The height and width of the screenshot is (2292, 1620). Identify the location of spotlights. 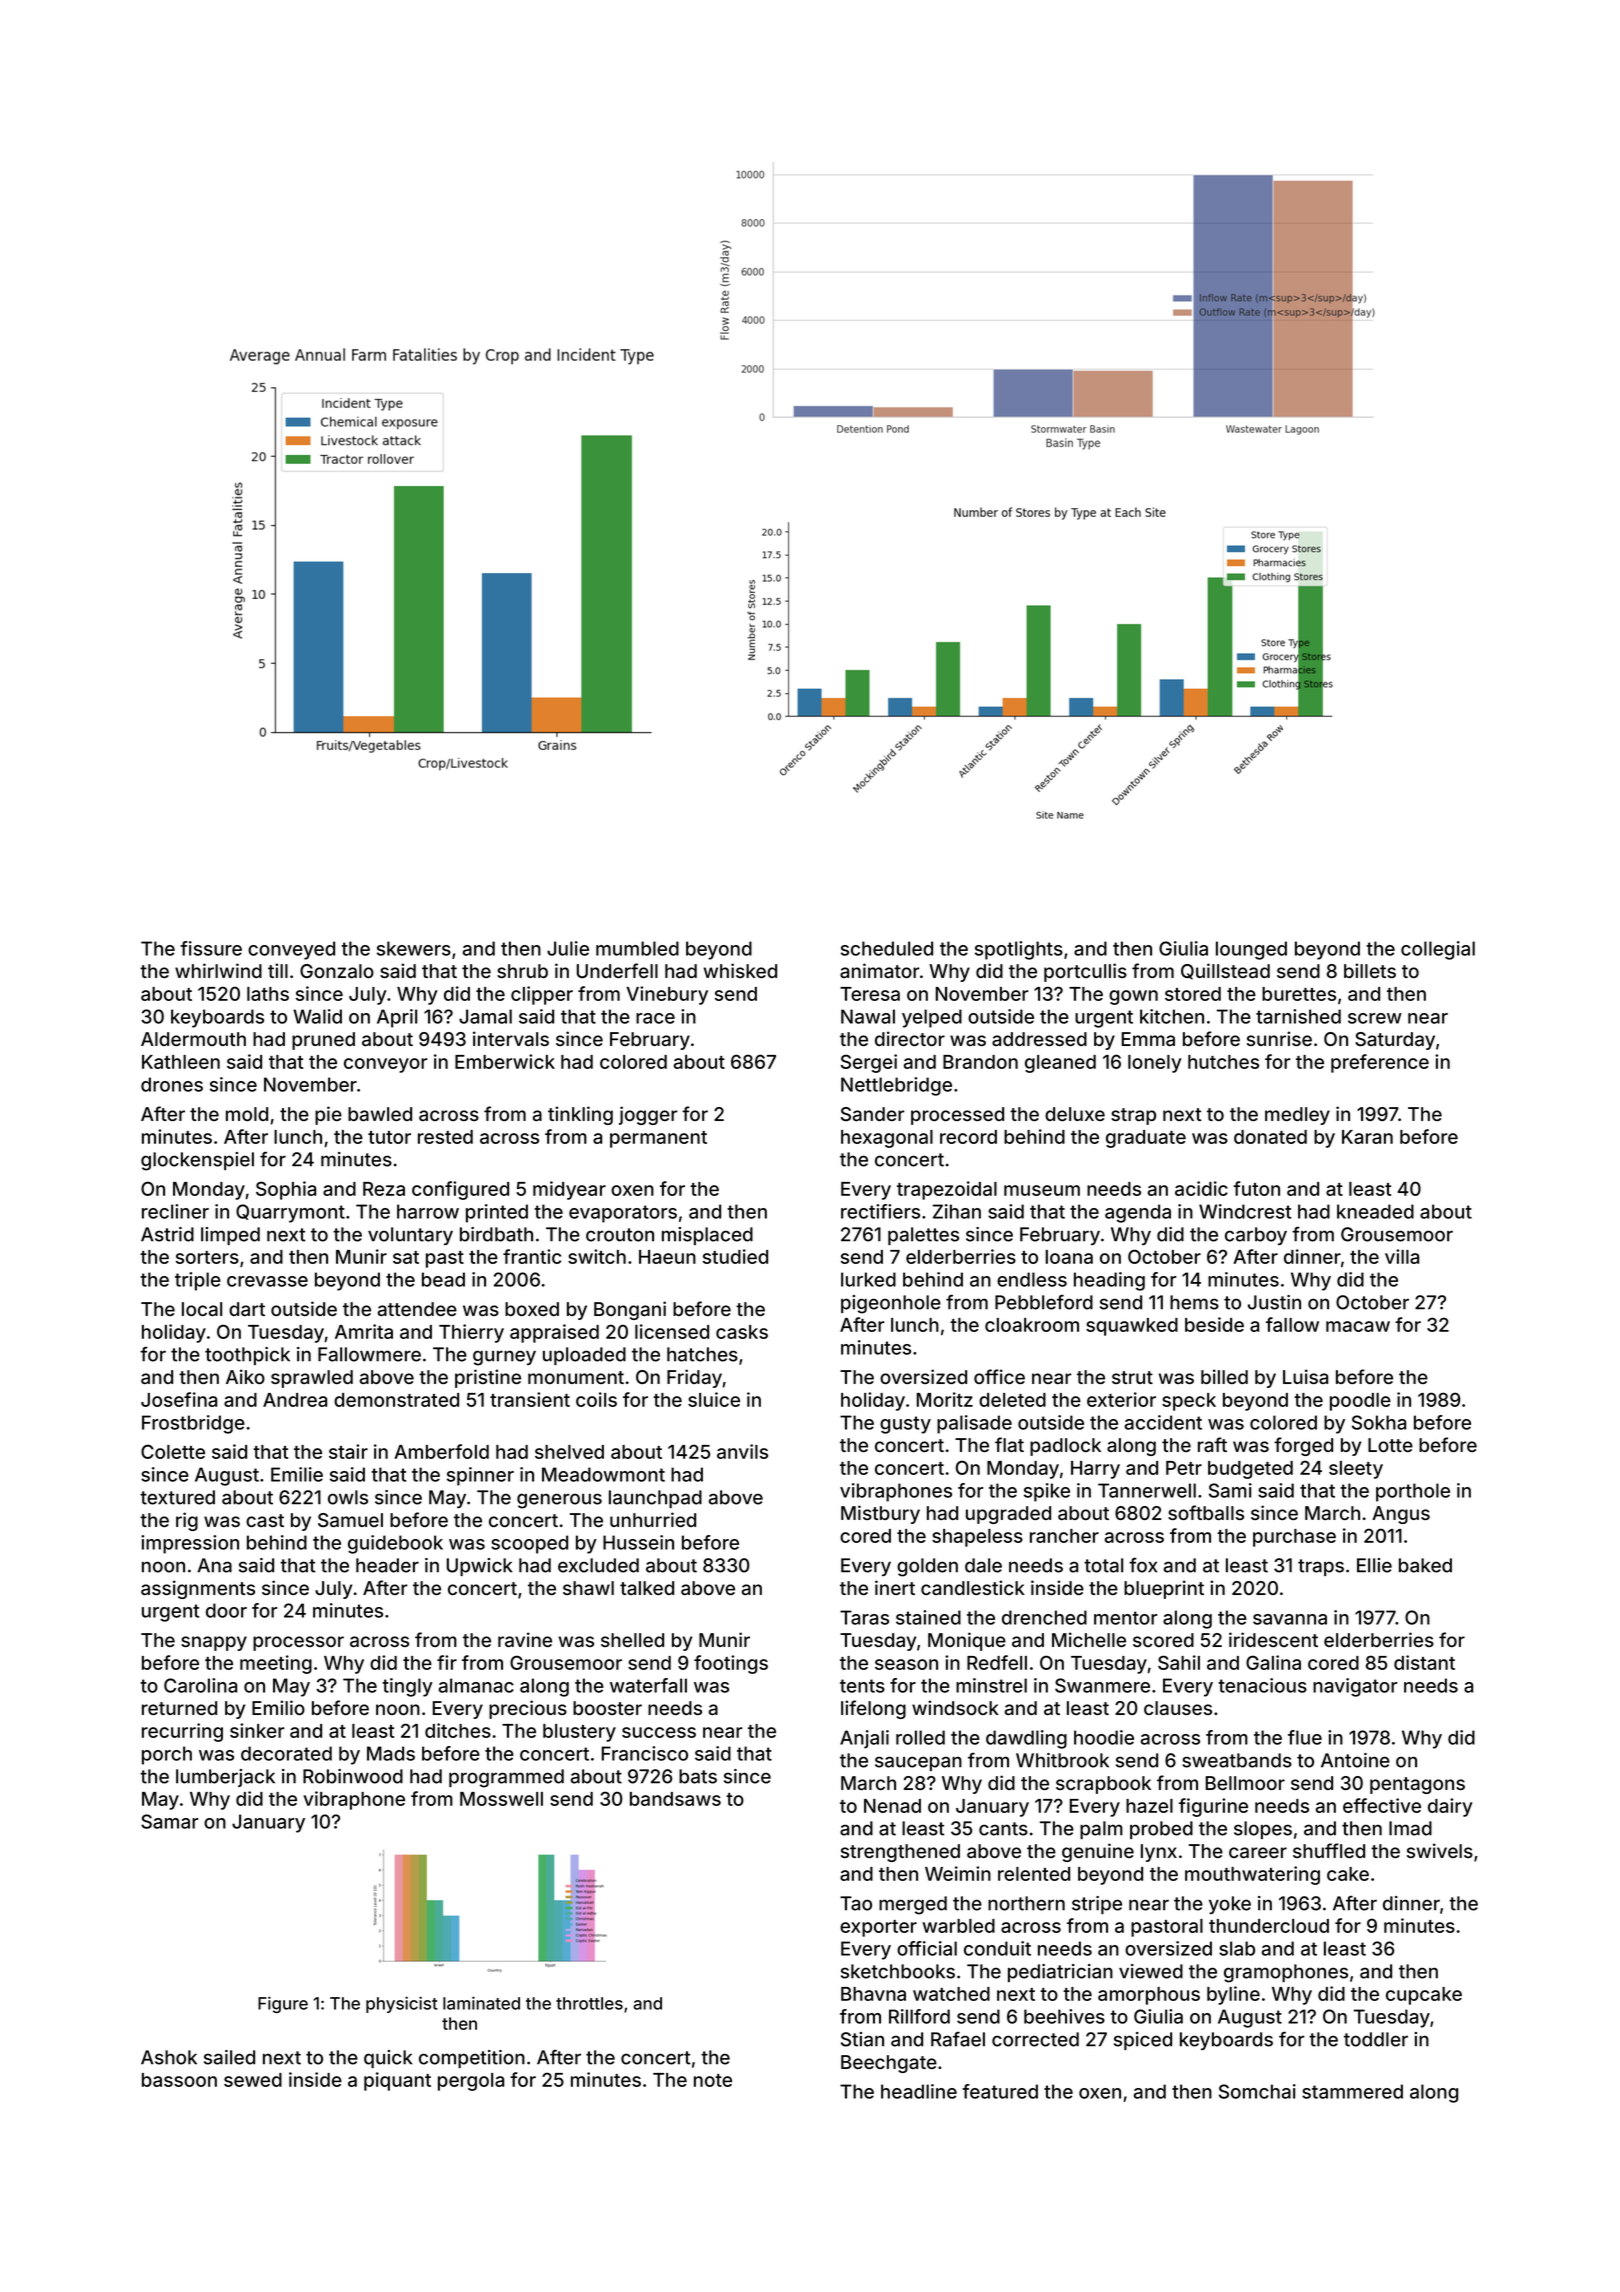
(1019, 950).
